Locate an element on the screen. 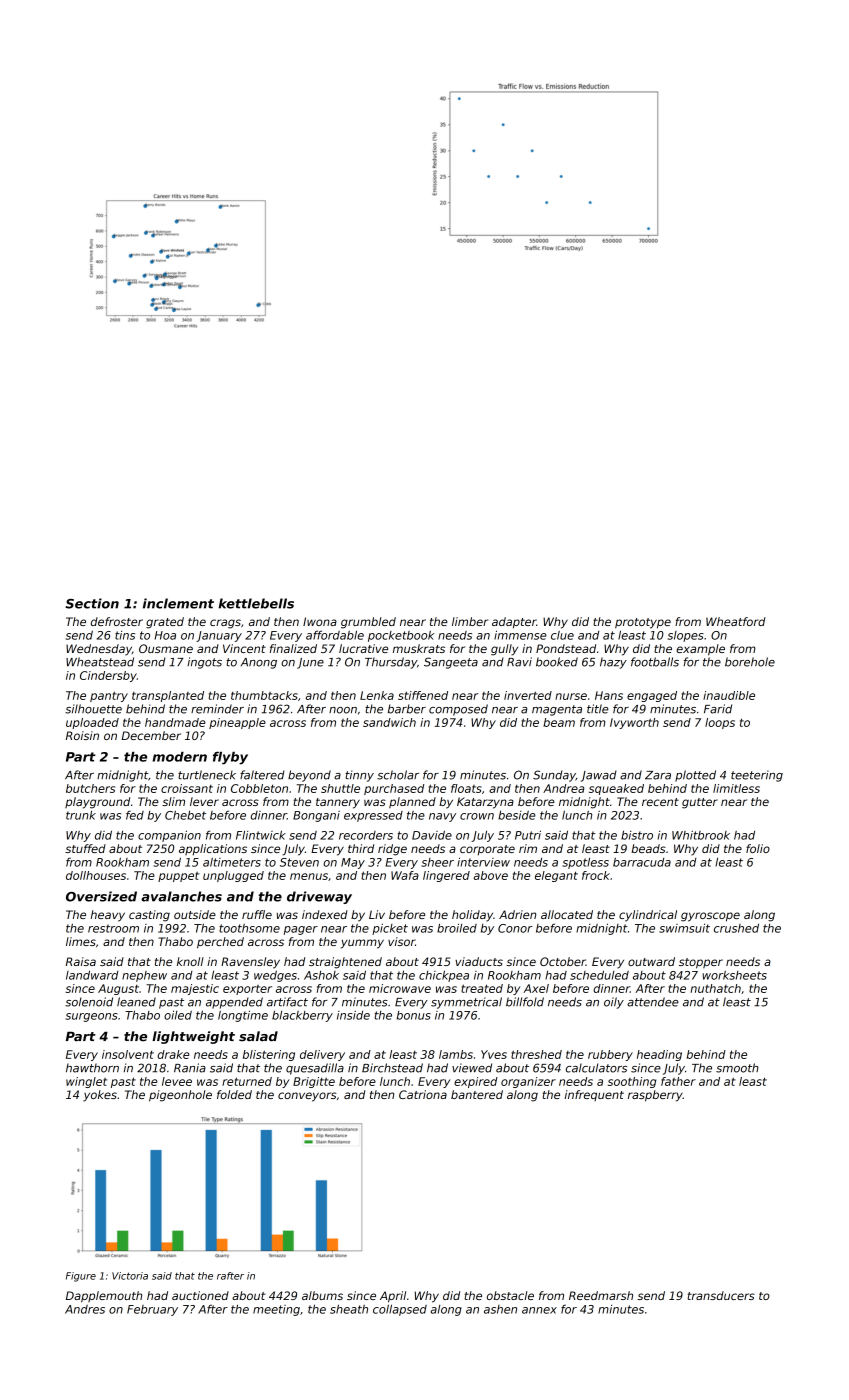  loops is located at coordinates (720, 723).
